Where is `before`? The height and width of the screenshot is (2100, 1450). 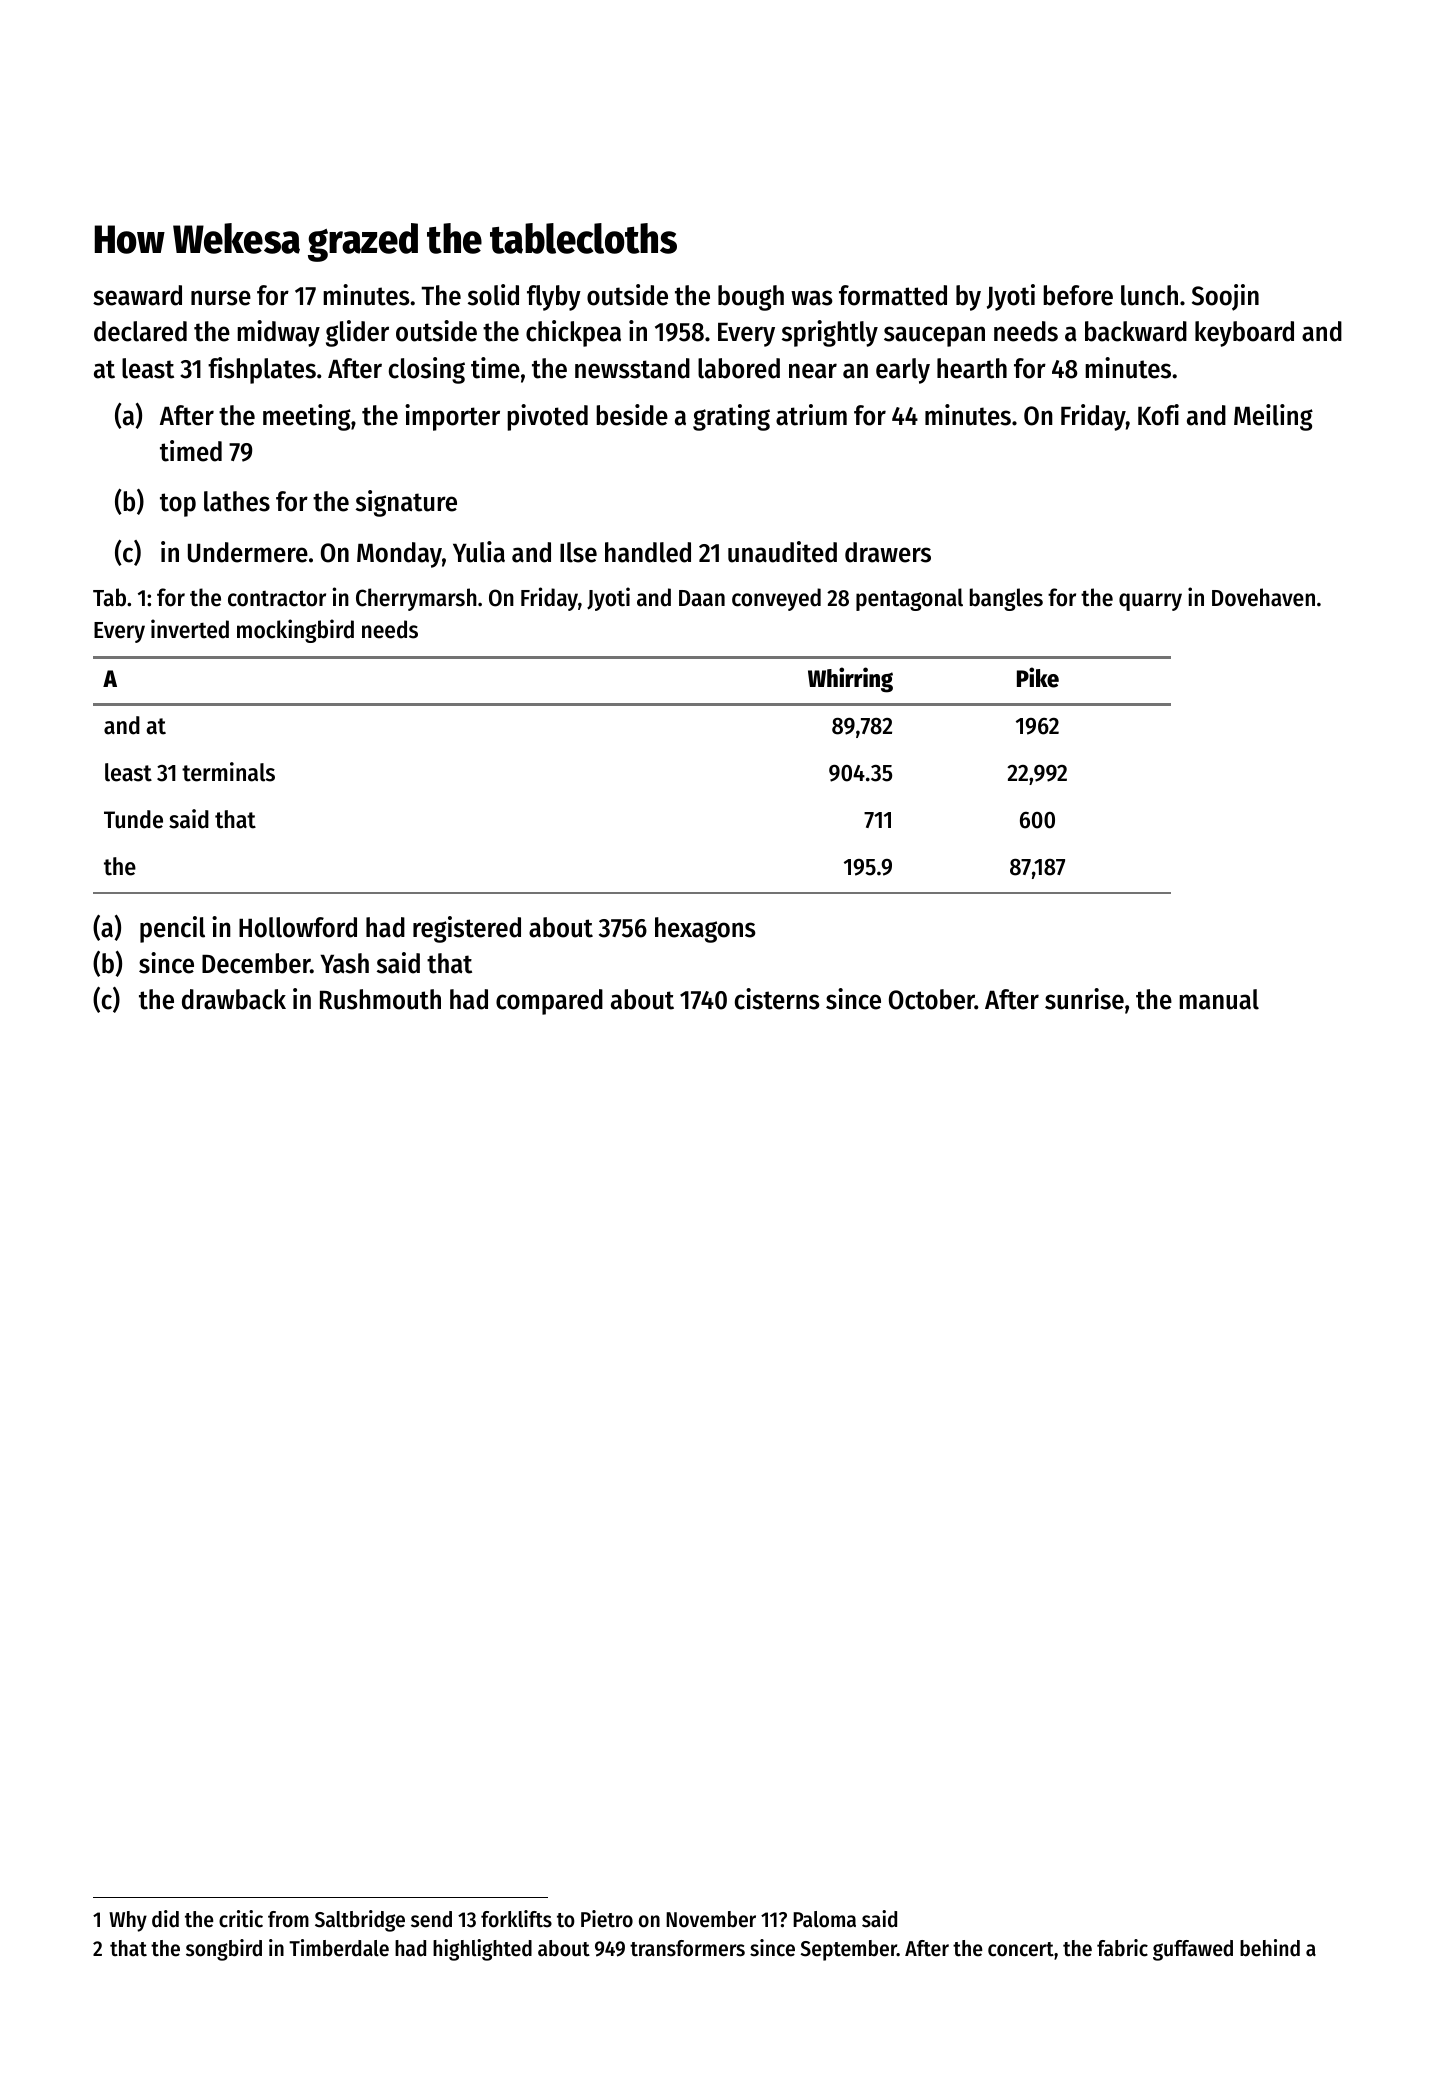 before is located at coordinates (1078, 295).
